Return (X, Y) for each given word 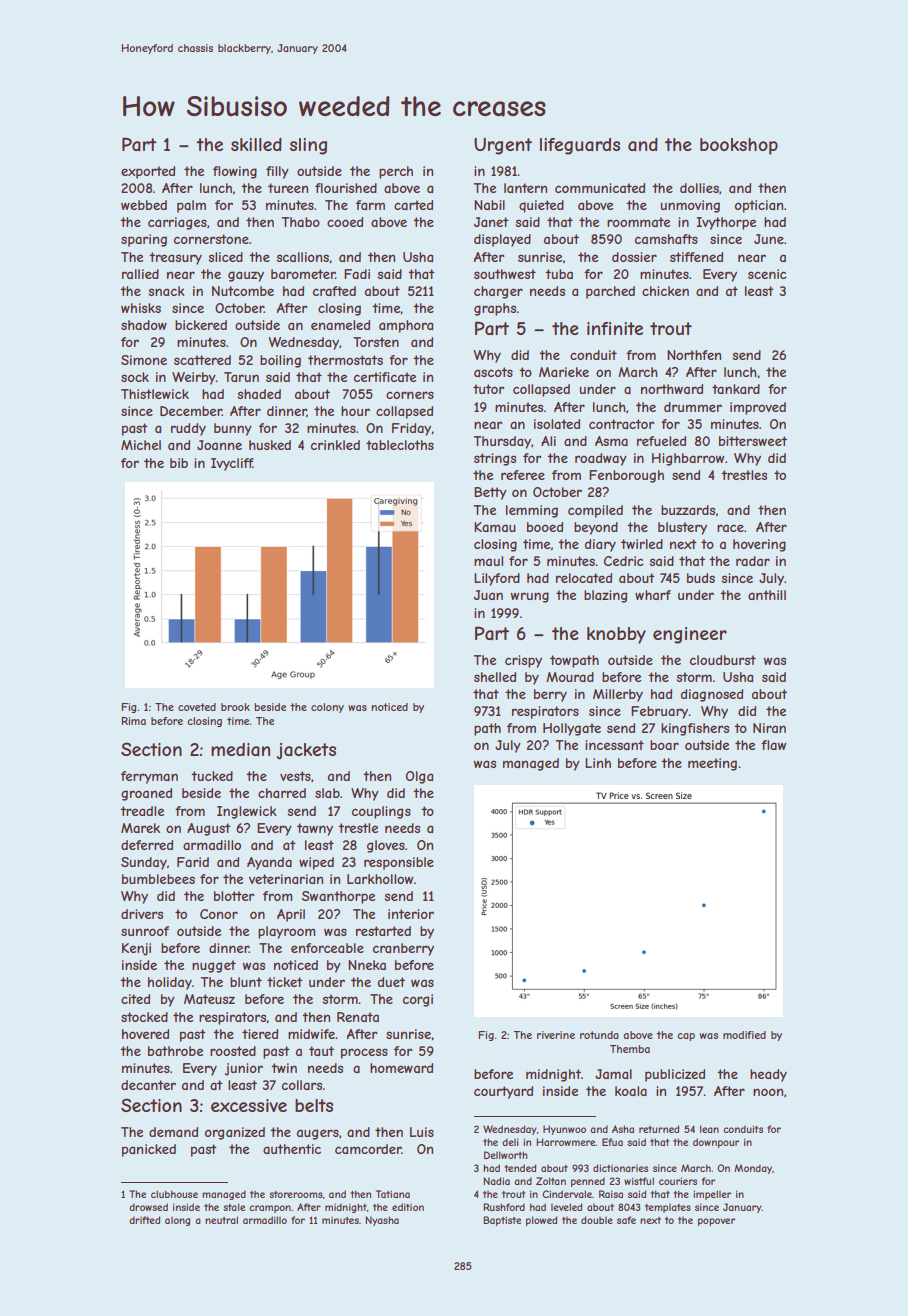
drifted (144, 1220)
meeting (712, 764)
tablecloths (400, 445)
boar (664, 745)
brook (235, 707)
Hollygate (572, 729)
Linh (598, 763)
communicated (600, 188)
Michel (141, 445)
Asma (611, 441)
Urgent (503, 146)
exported (148, 172)
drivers (142, 914)
